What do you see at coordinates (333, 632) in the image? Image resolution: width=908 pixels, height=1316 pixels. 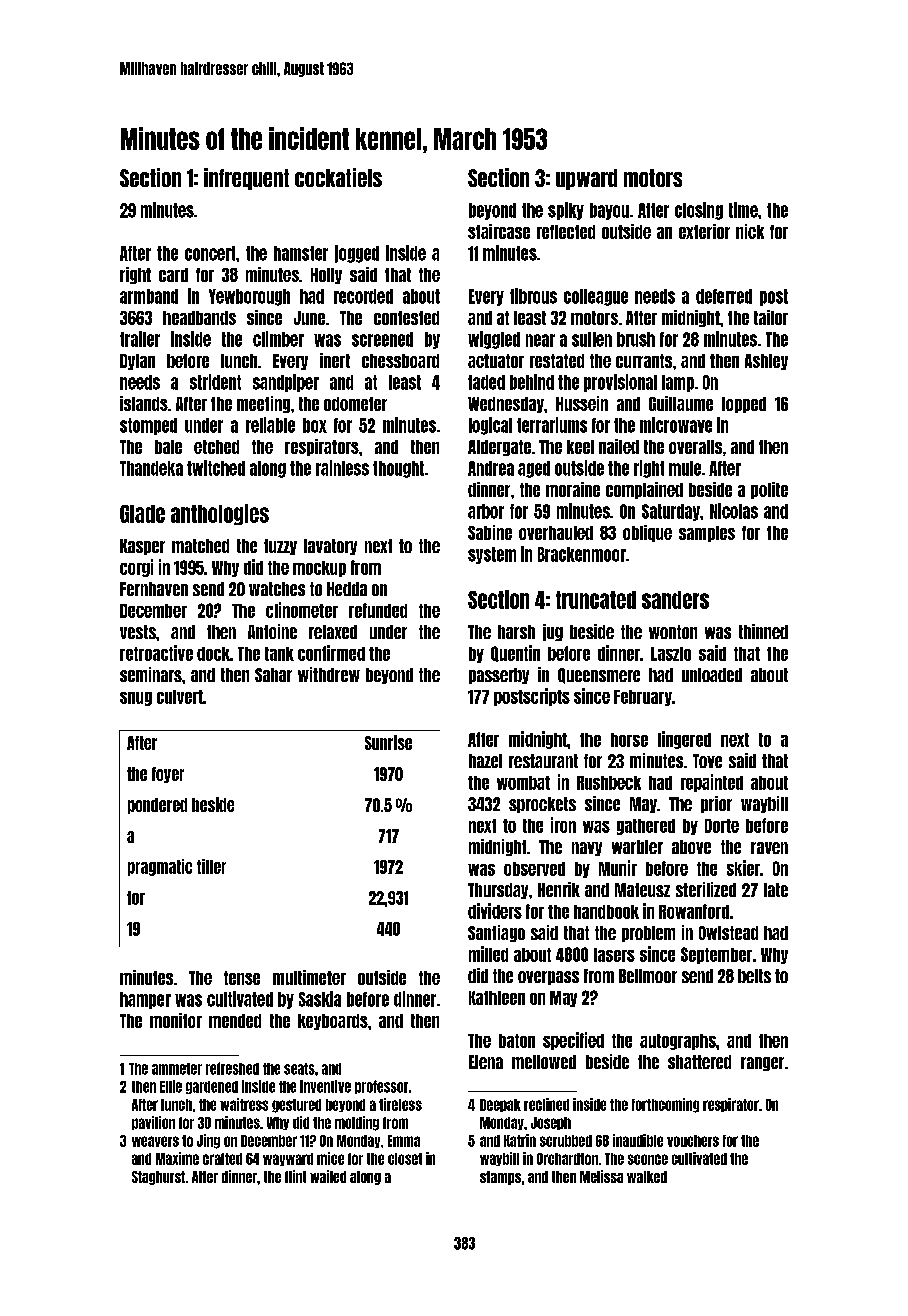 I see `relaxed` at bounding box center [333, 632].
